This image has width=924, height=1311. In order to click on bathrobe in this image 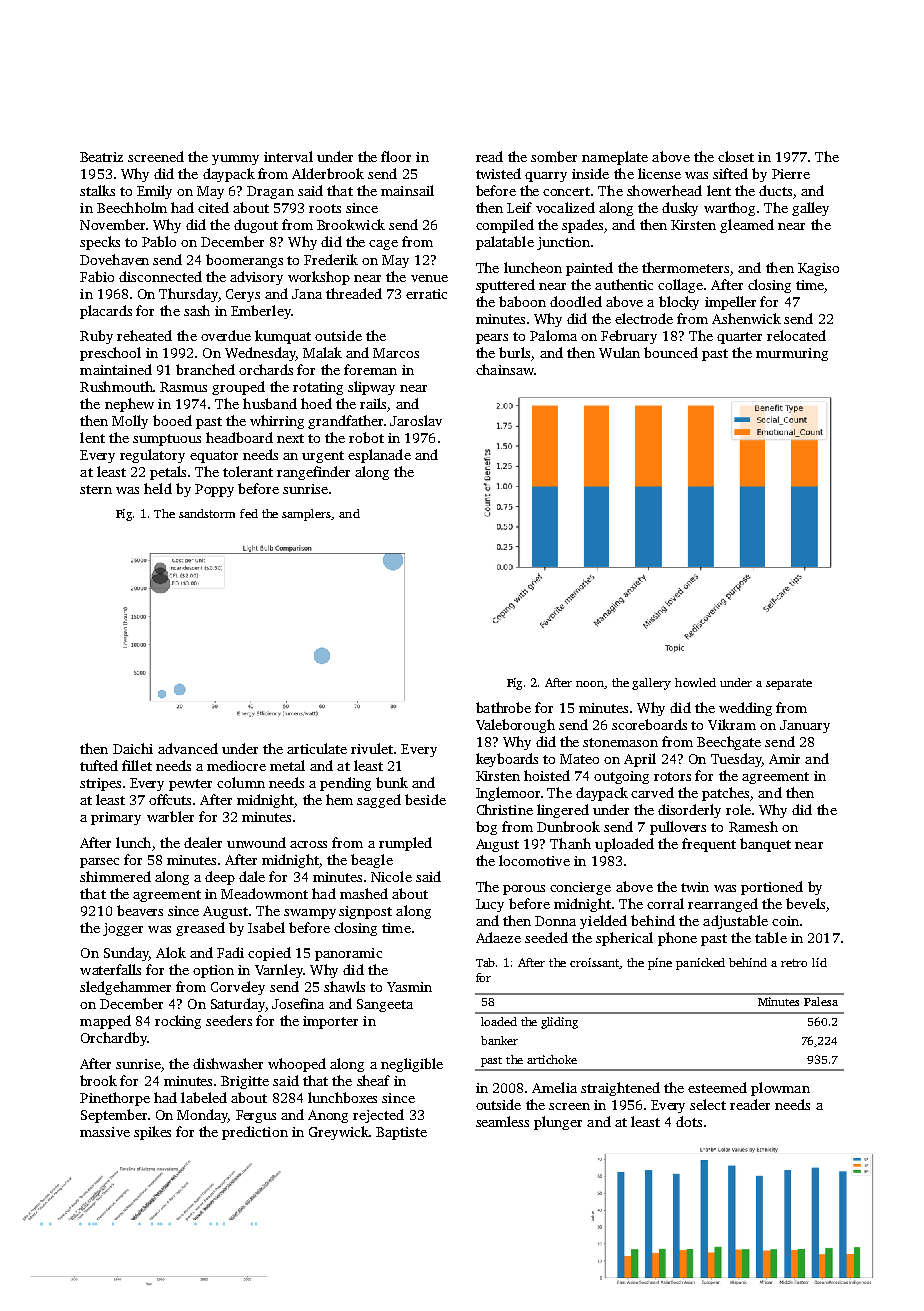, I will do `click(503, 707)`.
